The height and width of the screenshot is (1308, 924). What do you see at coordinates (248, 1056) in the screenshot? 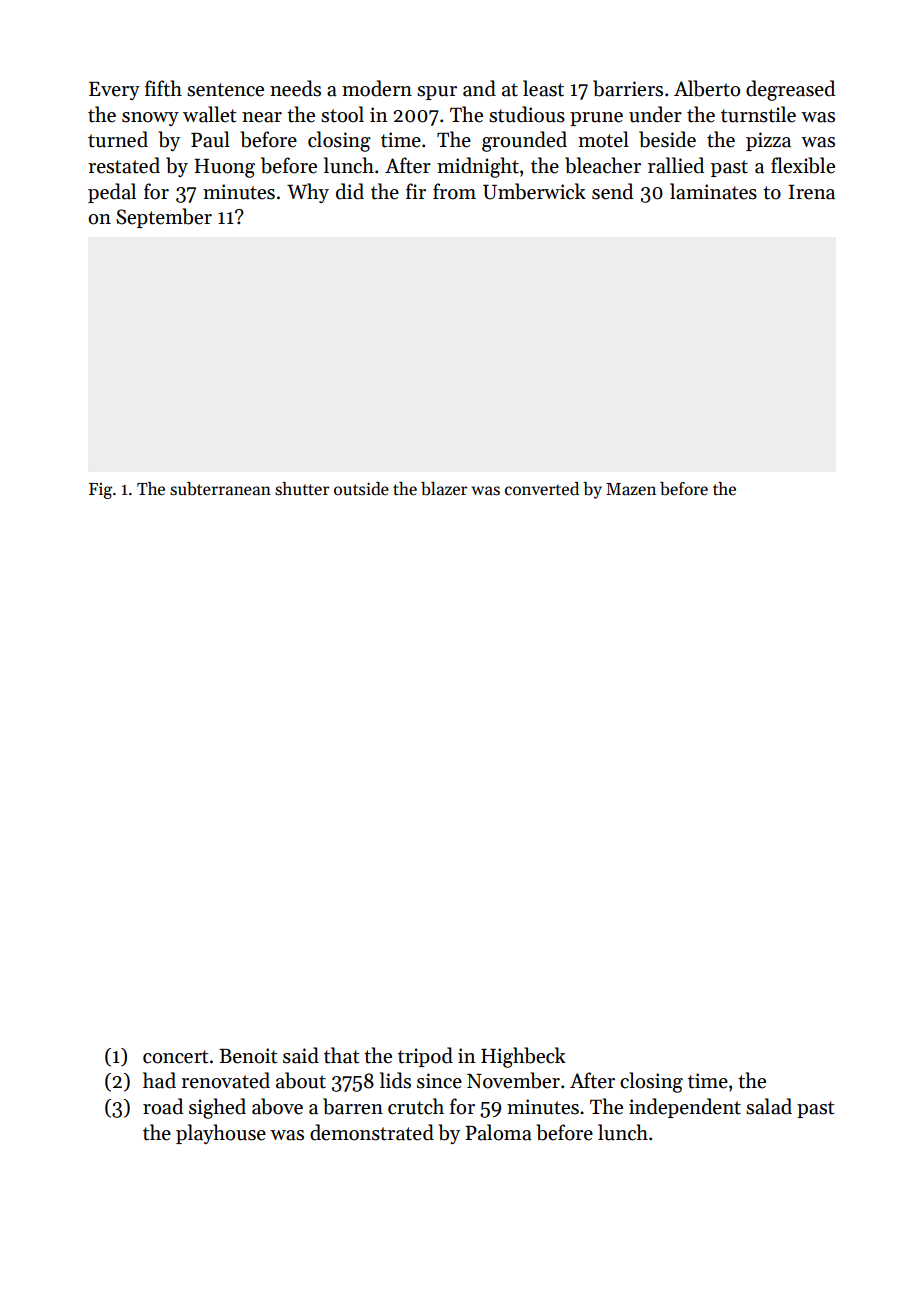
I see `Benoit` at bounding box center [248, 1056].
